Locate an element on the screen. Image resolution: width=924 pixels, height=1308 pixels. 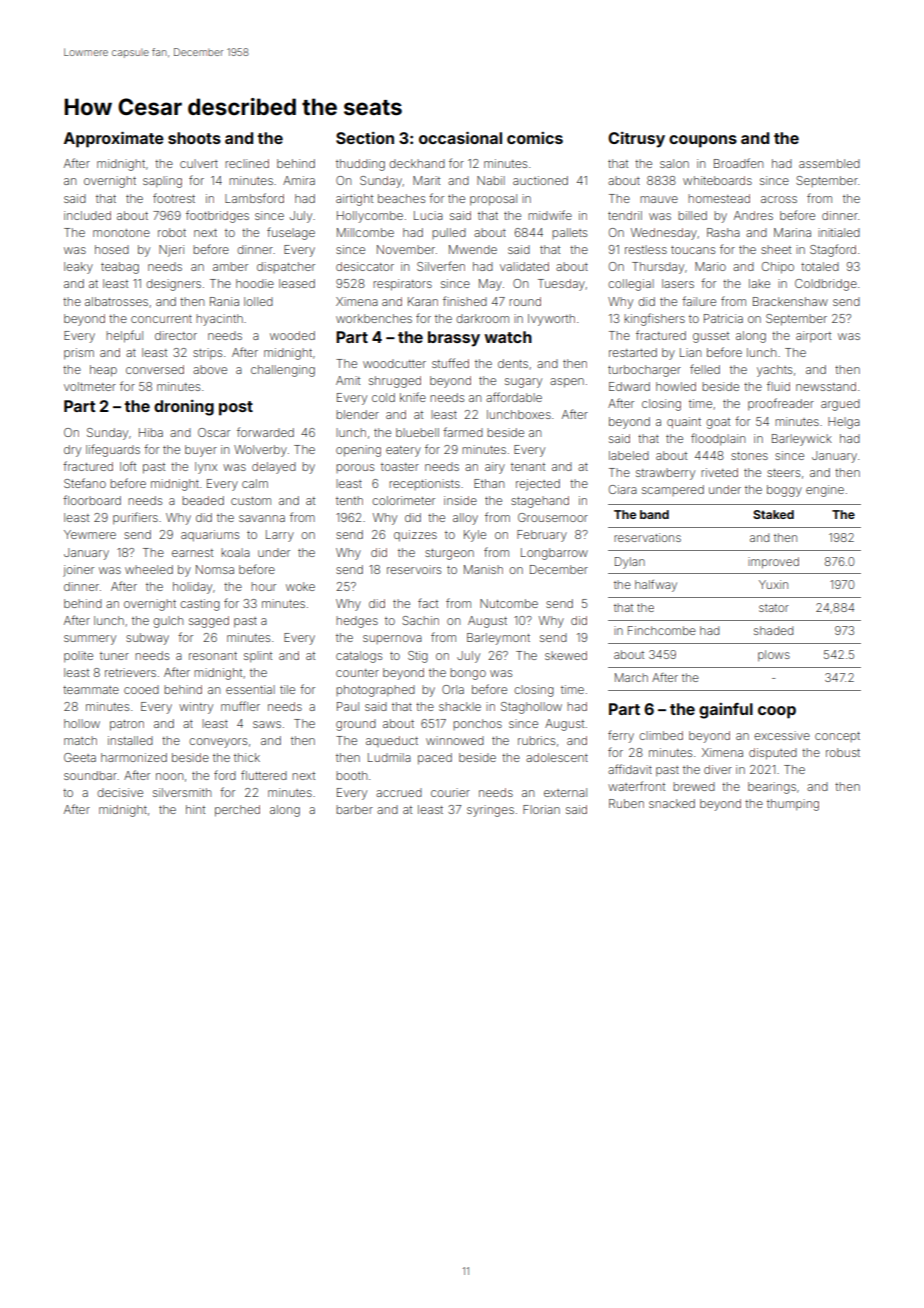
coupons is located at coordinates (703, 141).
